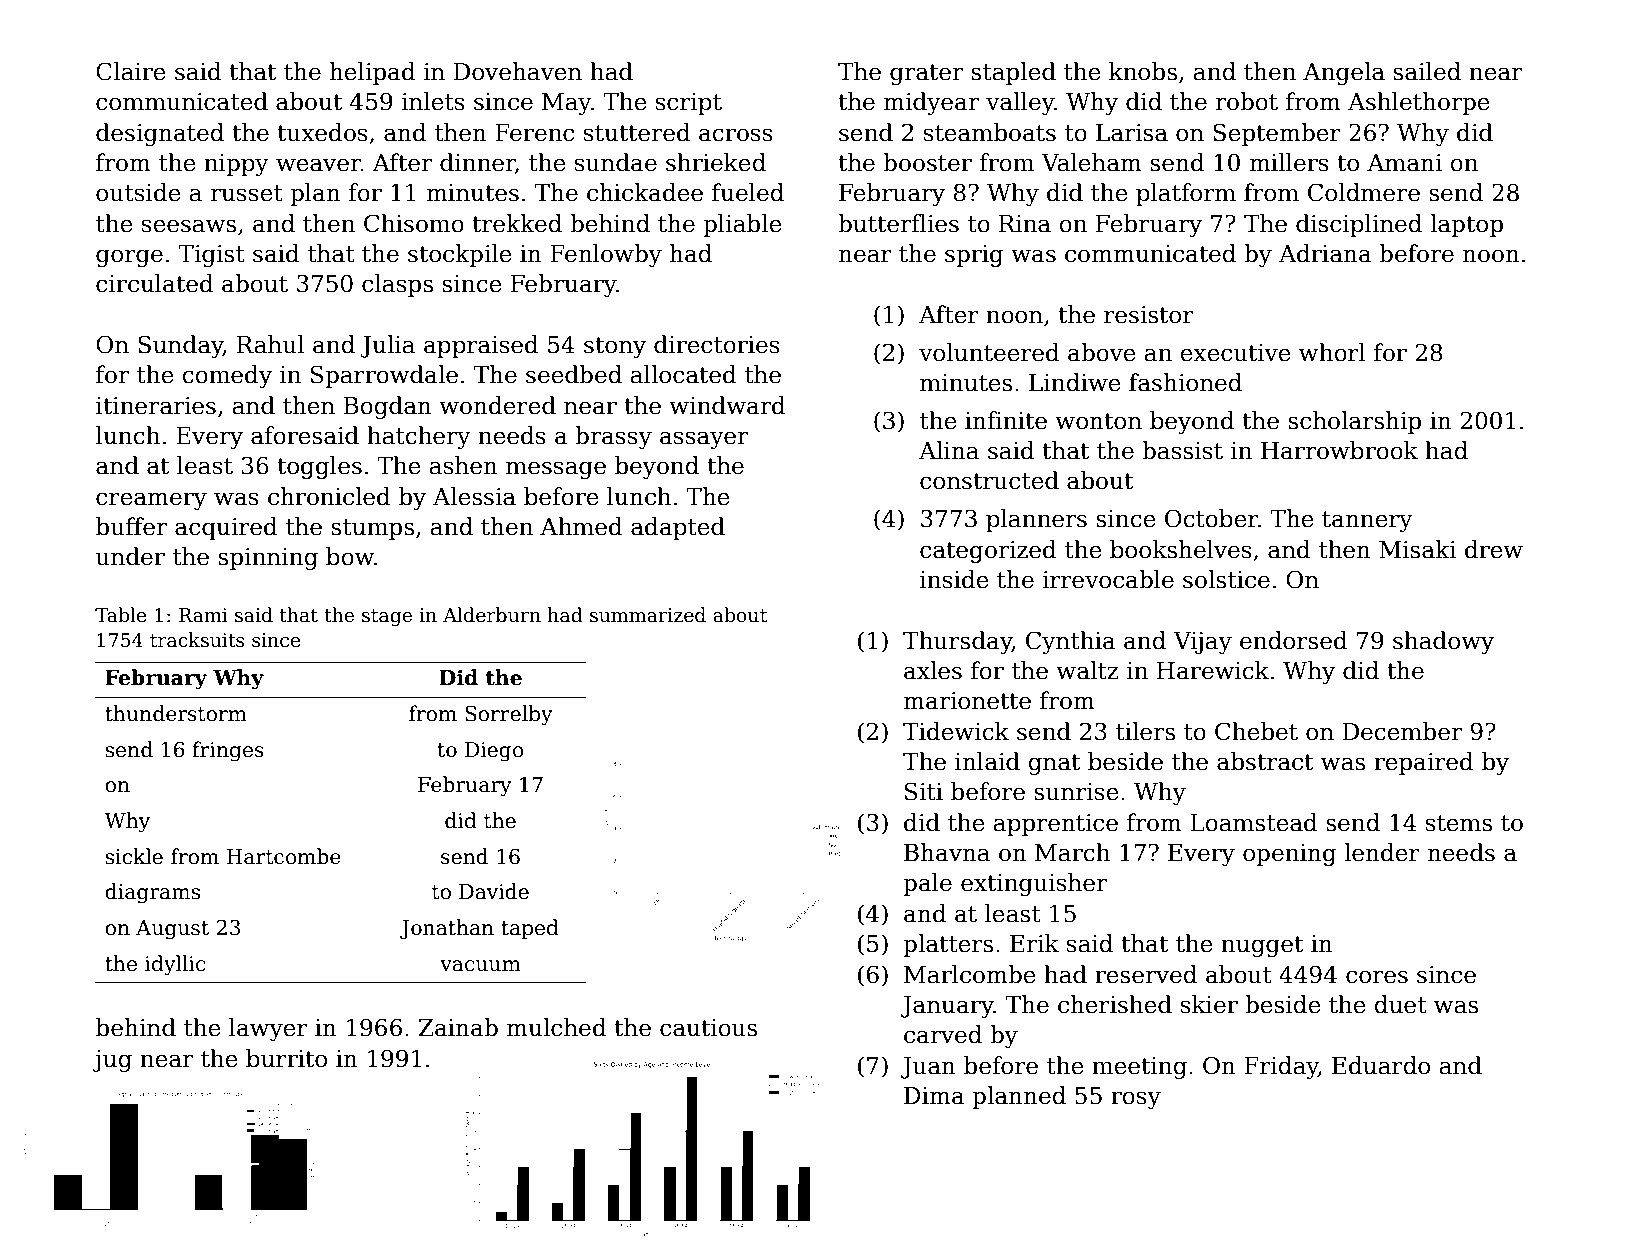 Image resolution: width=1630 pixels, height=1260 pixels. What do you see at coordinates (1427, 71) in the document?
I see `sailed` at bounding box center [1427, 71].
